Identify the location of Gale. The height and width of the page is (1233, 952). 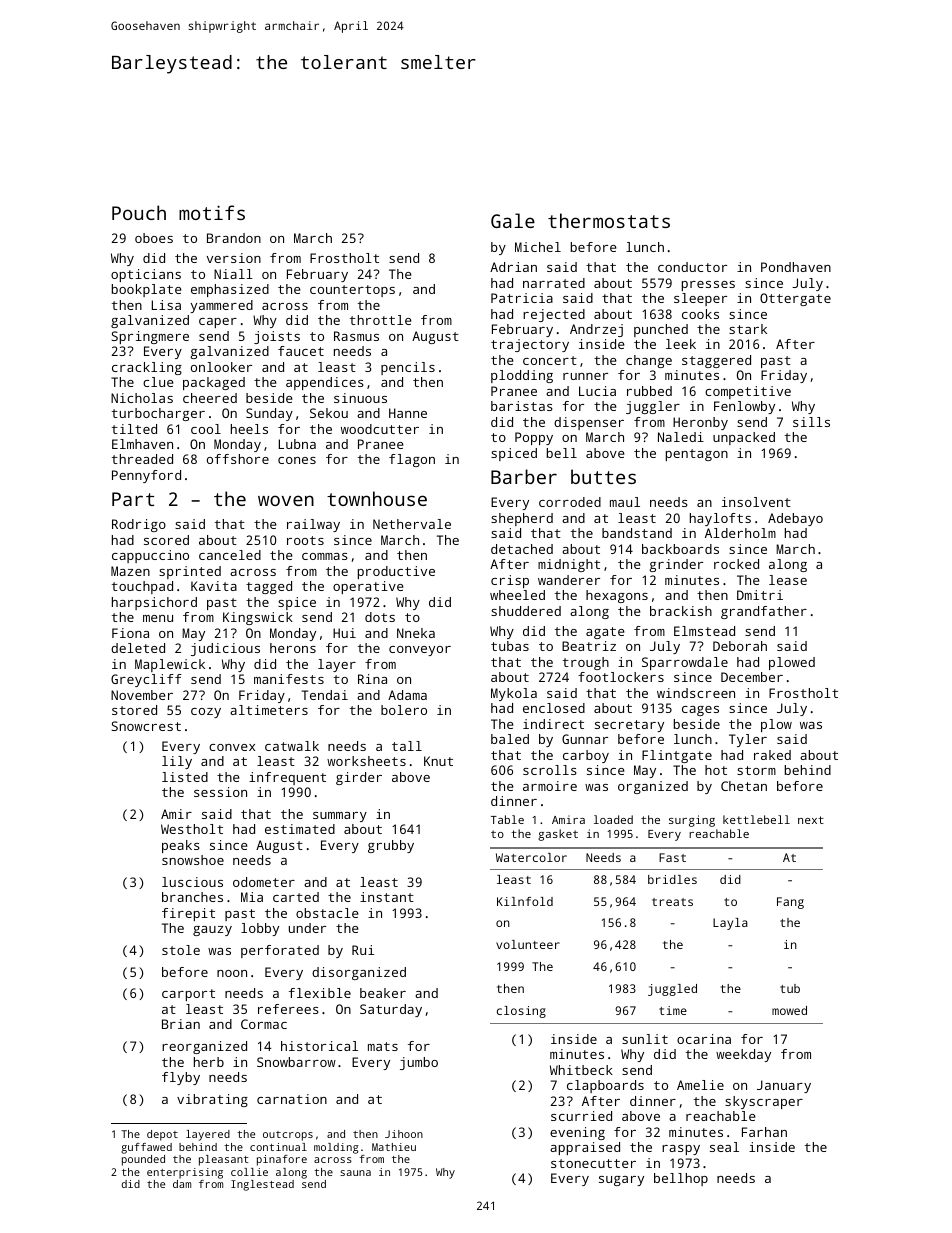
(513, 220).
